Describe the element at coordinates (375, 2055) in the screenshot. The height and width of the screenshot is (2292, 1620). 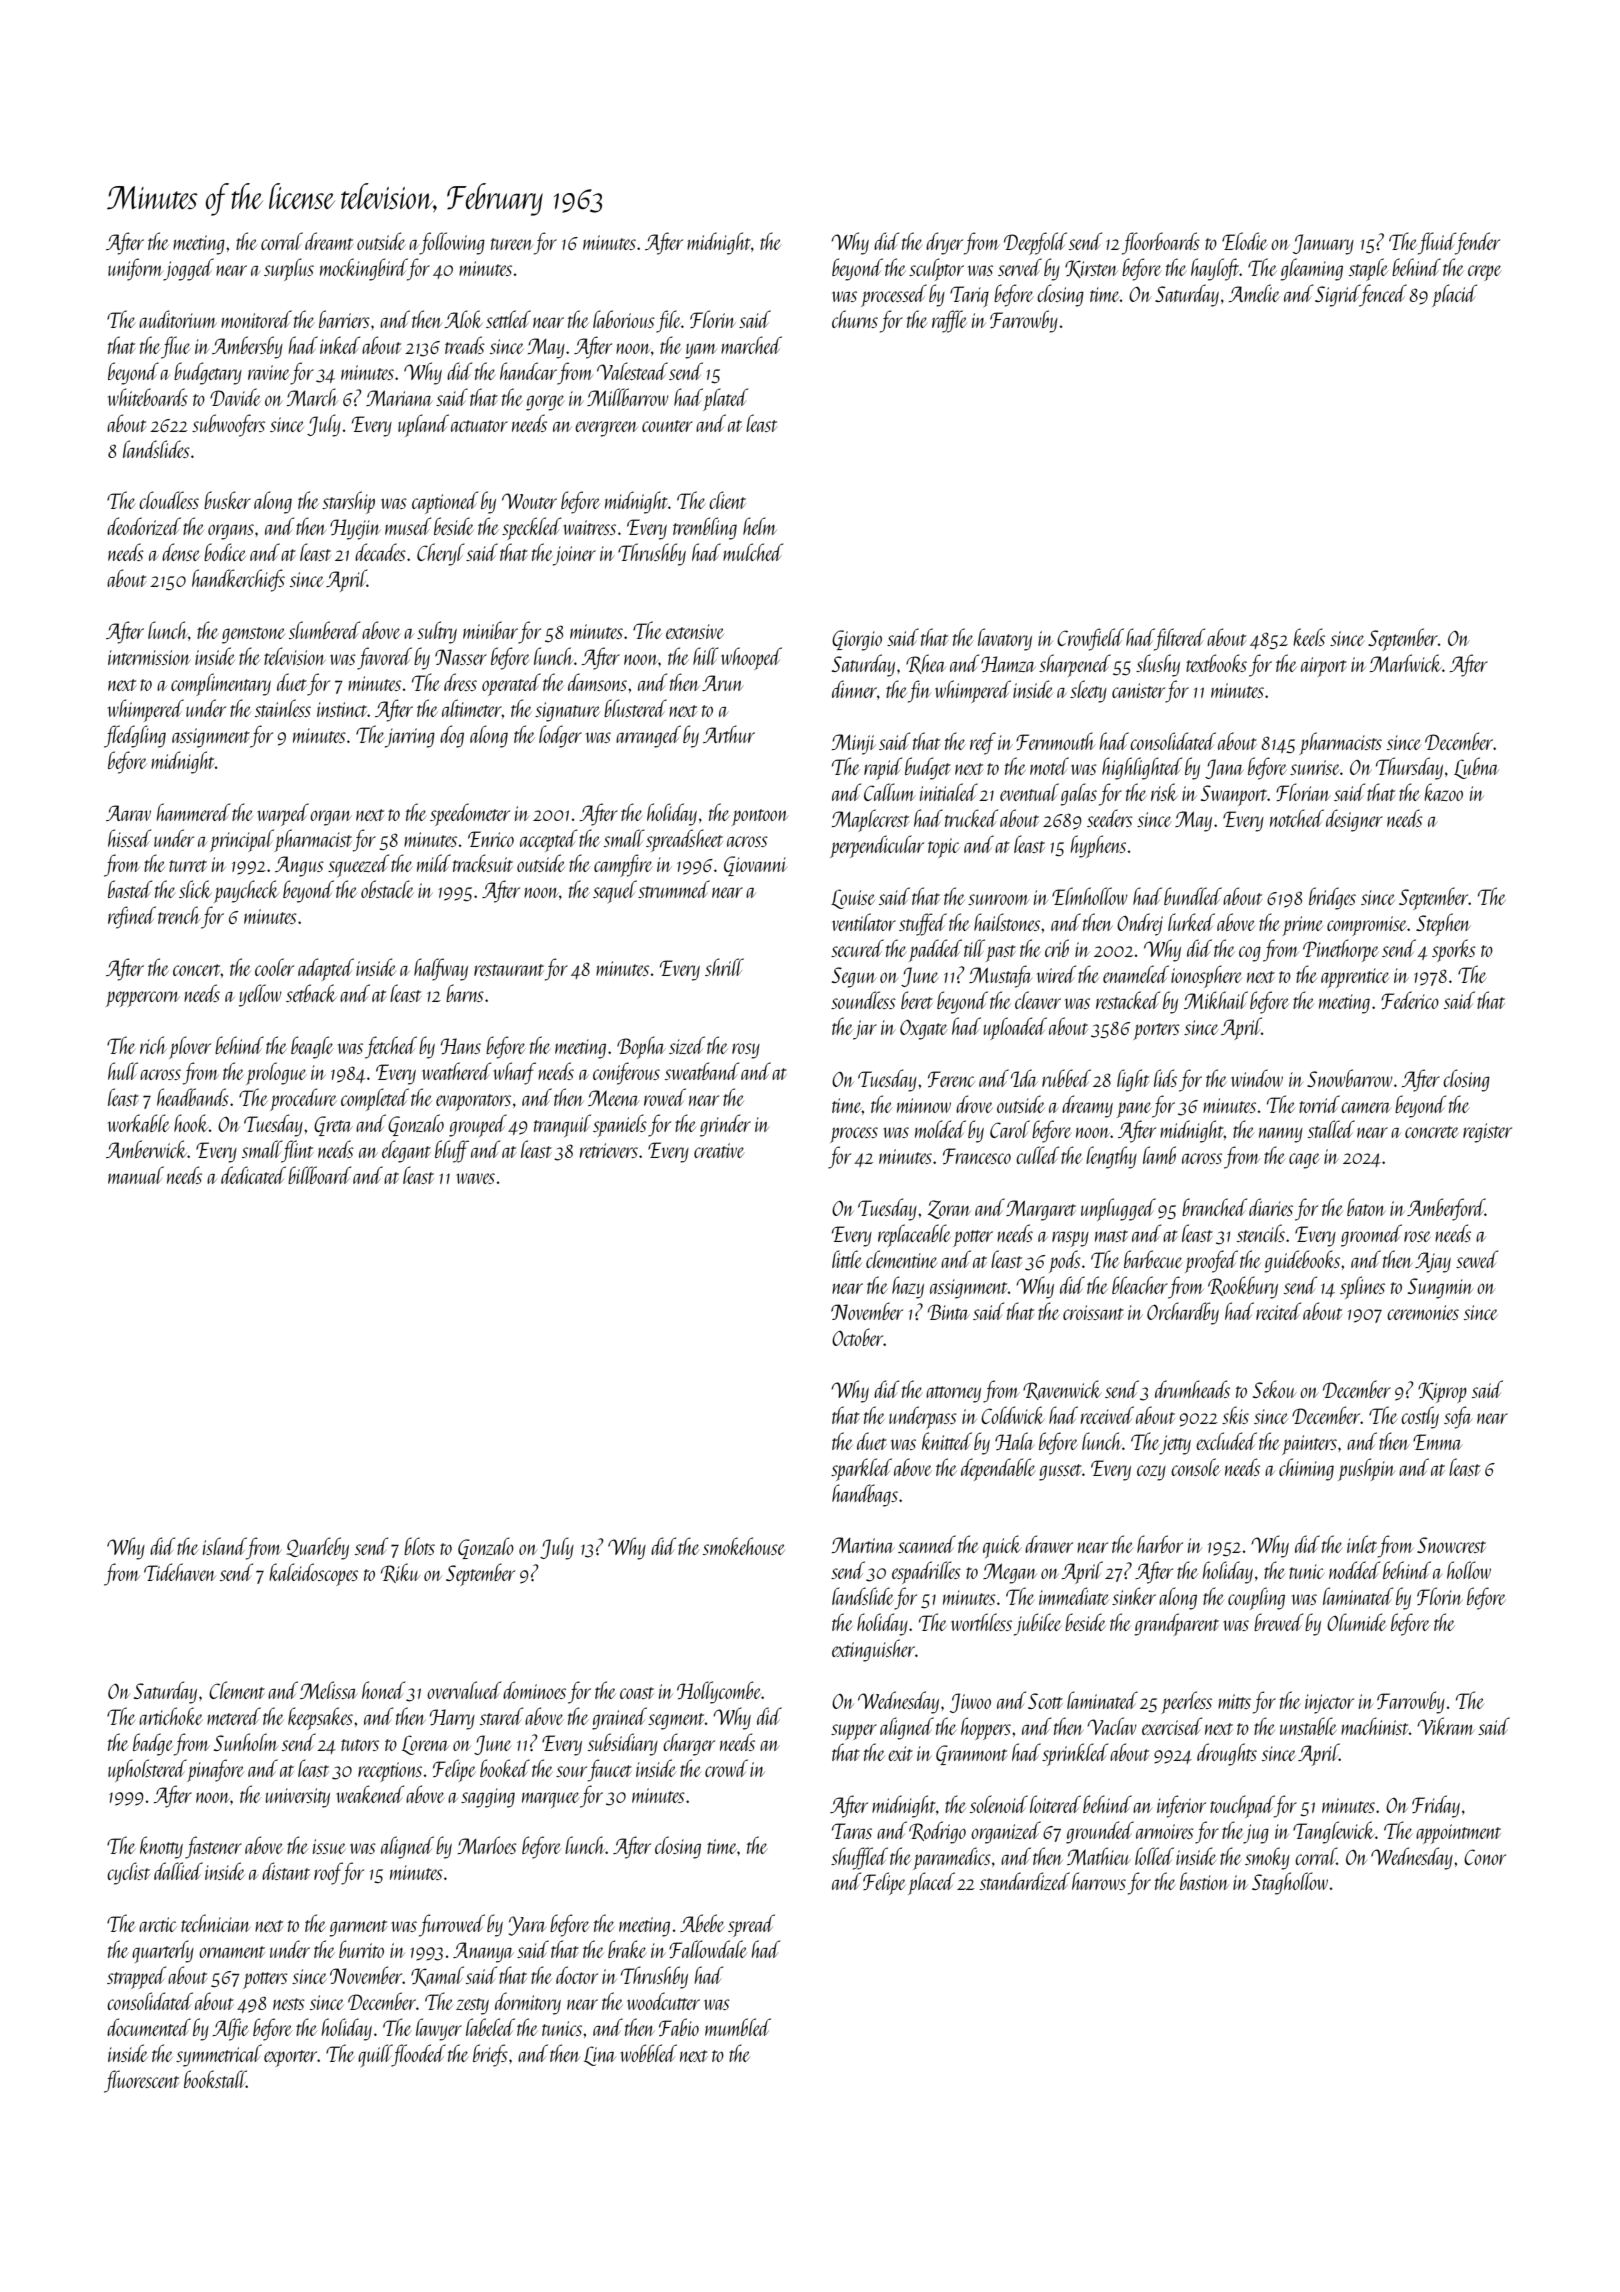
I see `quill` at that location.
